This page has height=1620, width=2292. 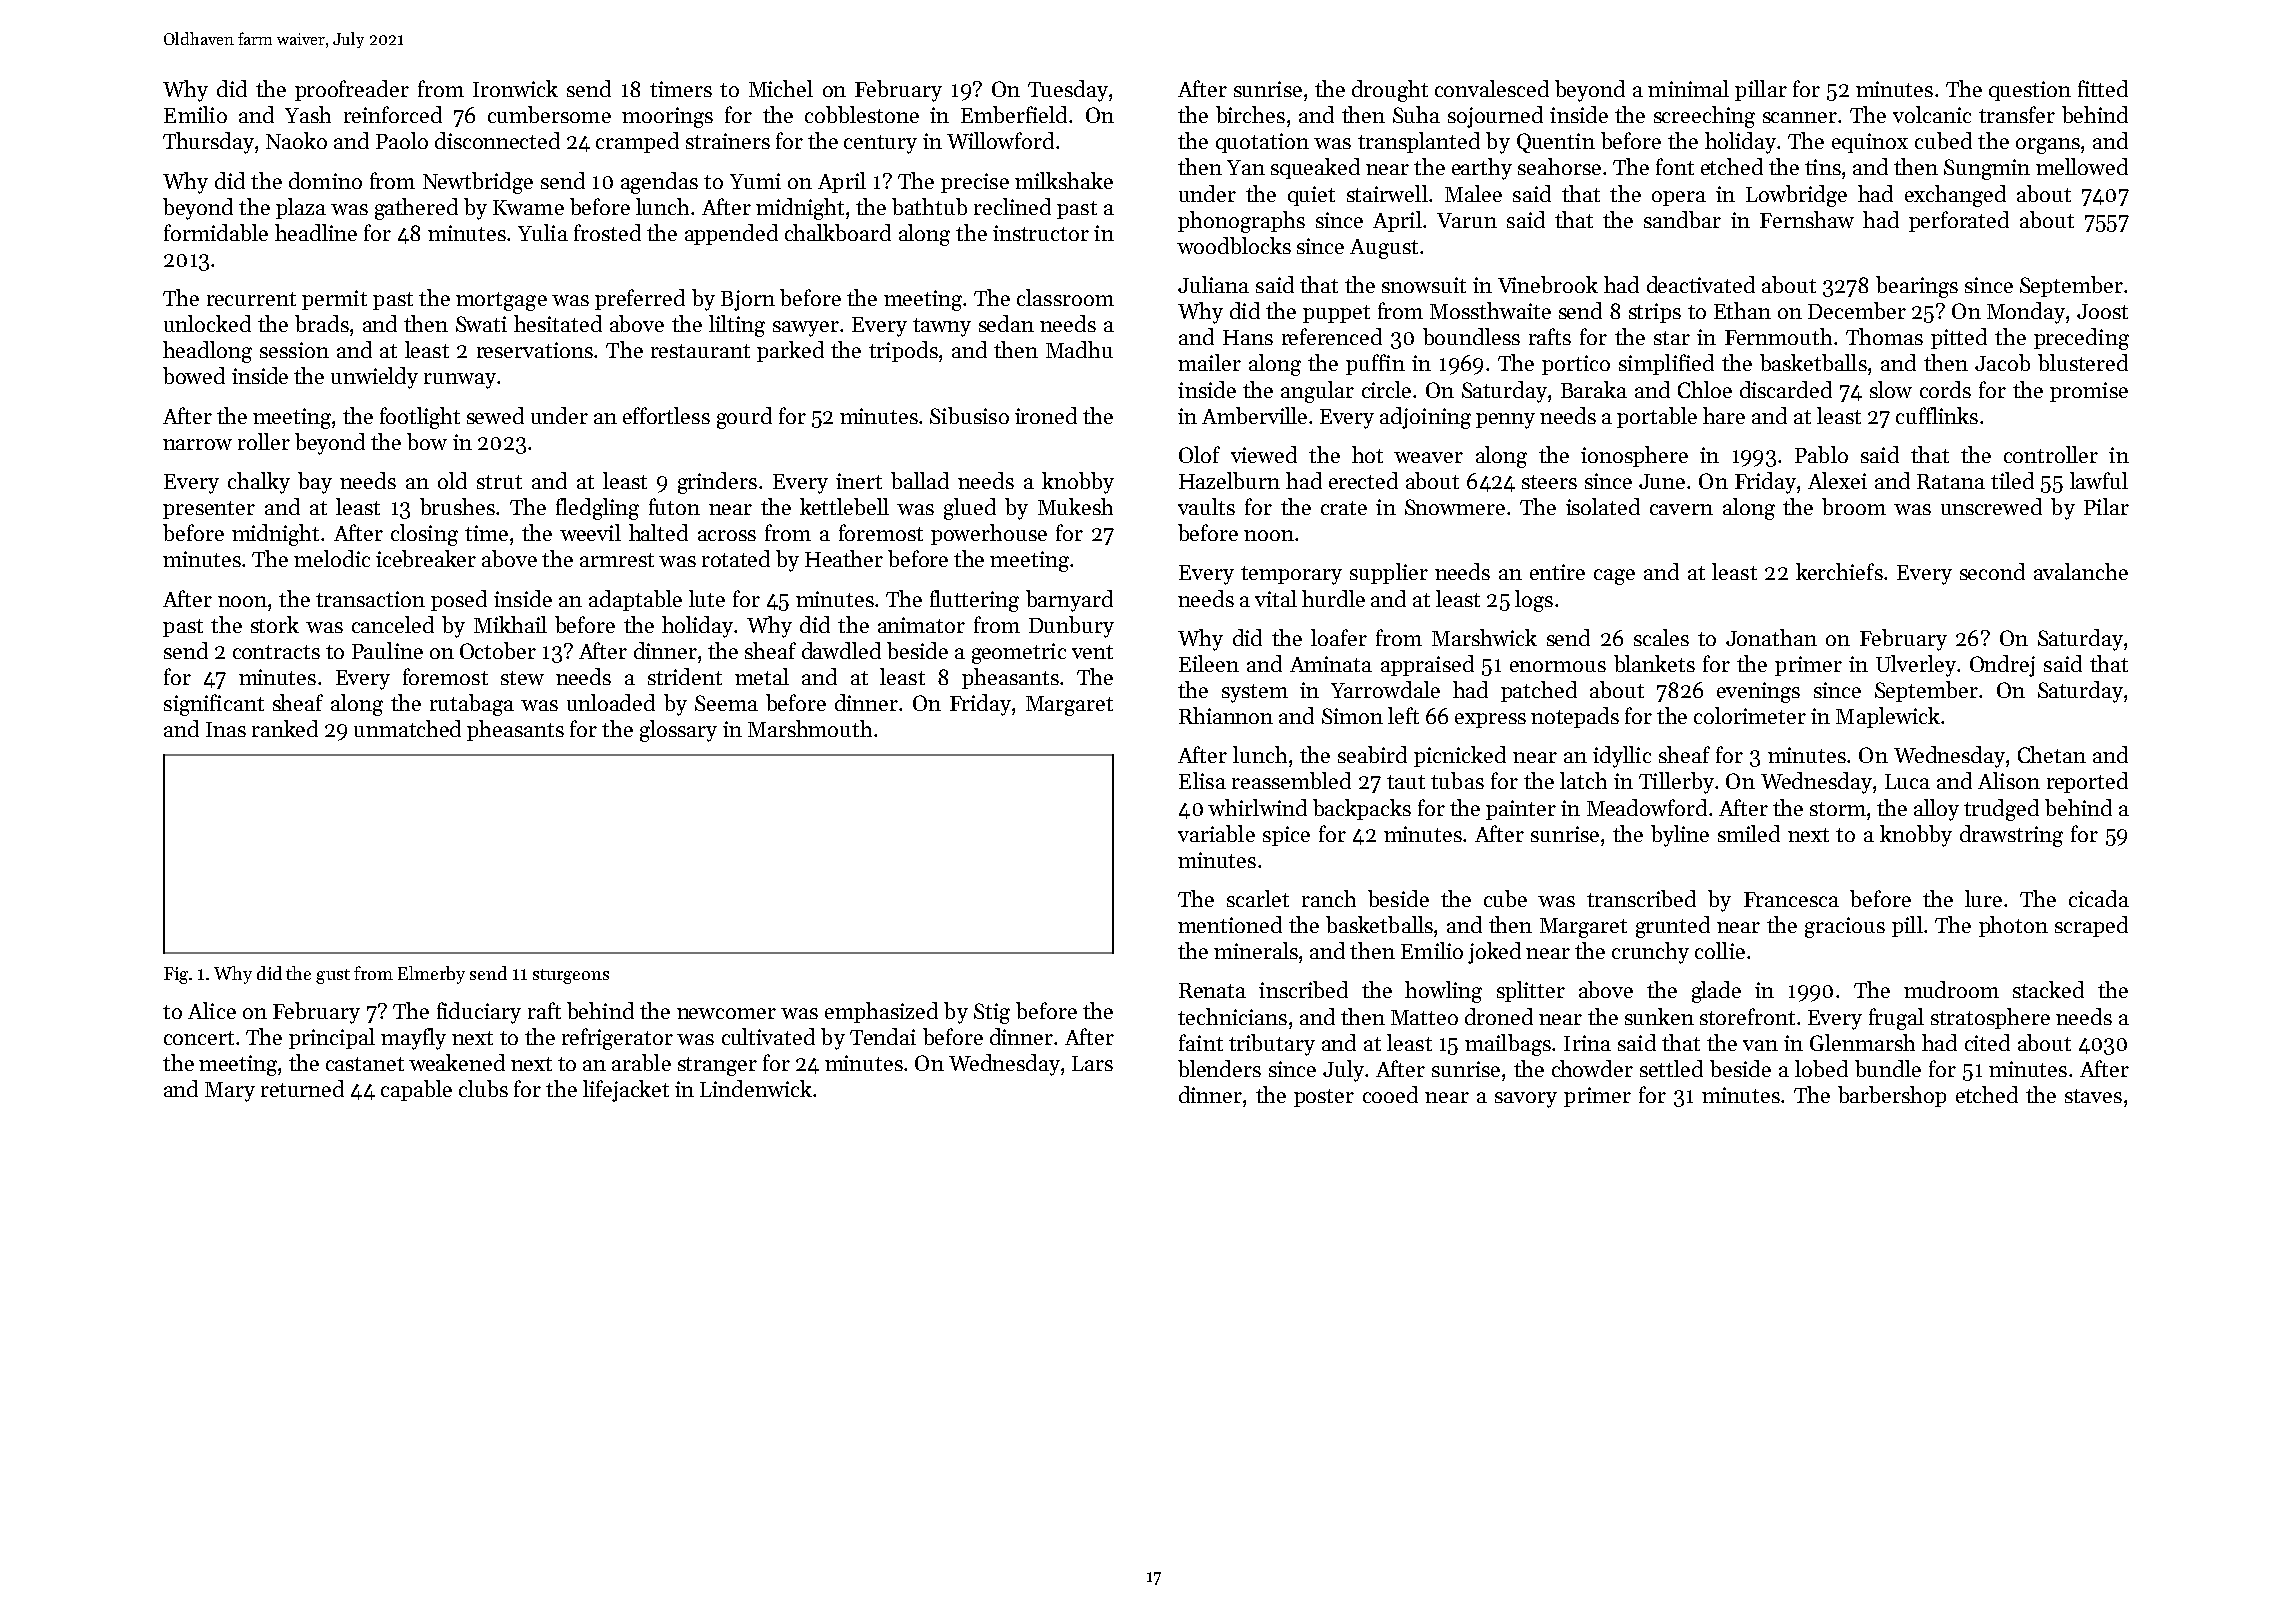 What do you see at coordinates (1064, 180) in the page?
I see `milkshake` at bounding box center [1064, 180].
